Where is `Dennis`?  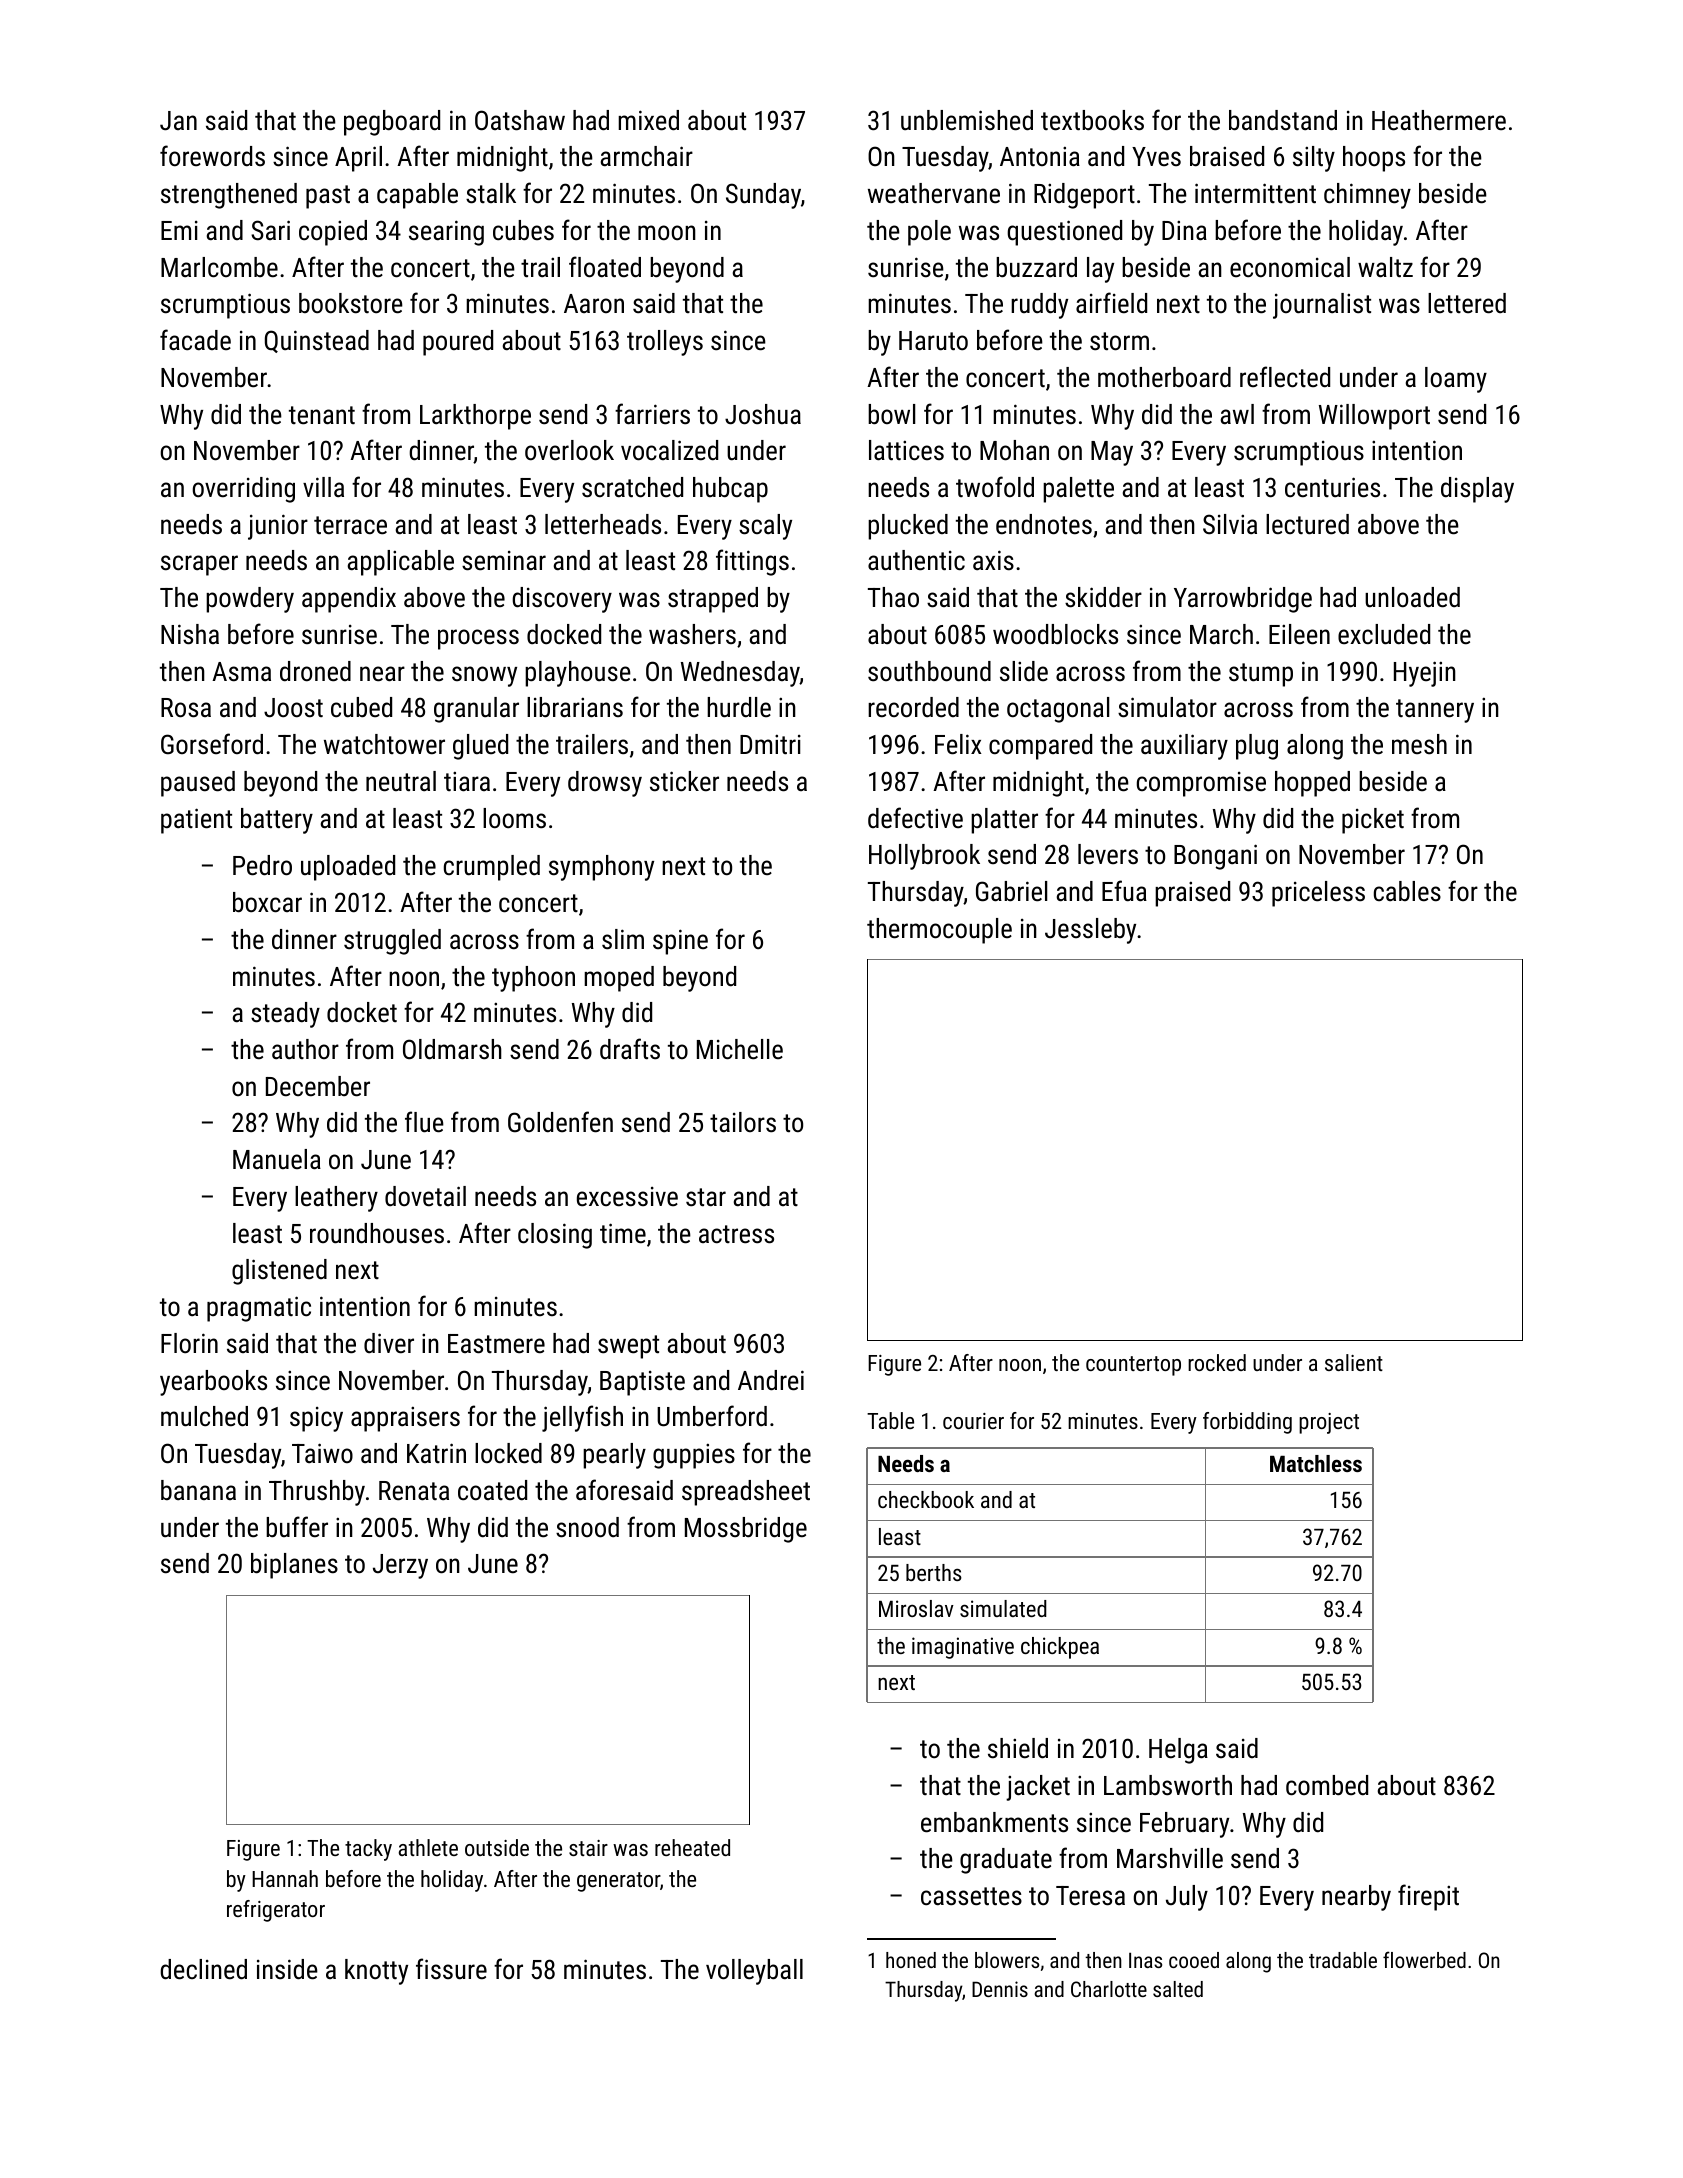
Dennis is located at coordinates (1000, 1989).
